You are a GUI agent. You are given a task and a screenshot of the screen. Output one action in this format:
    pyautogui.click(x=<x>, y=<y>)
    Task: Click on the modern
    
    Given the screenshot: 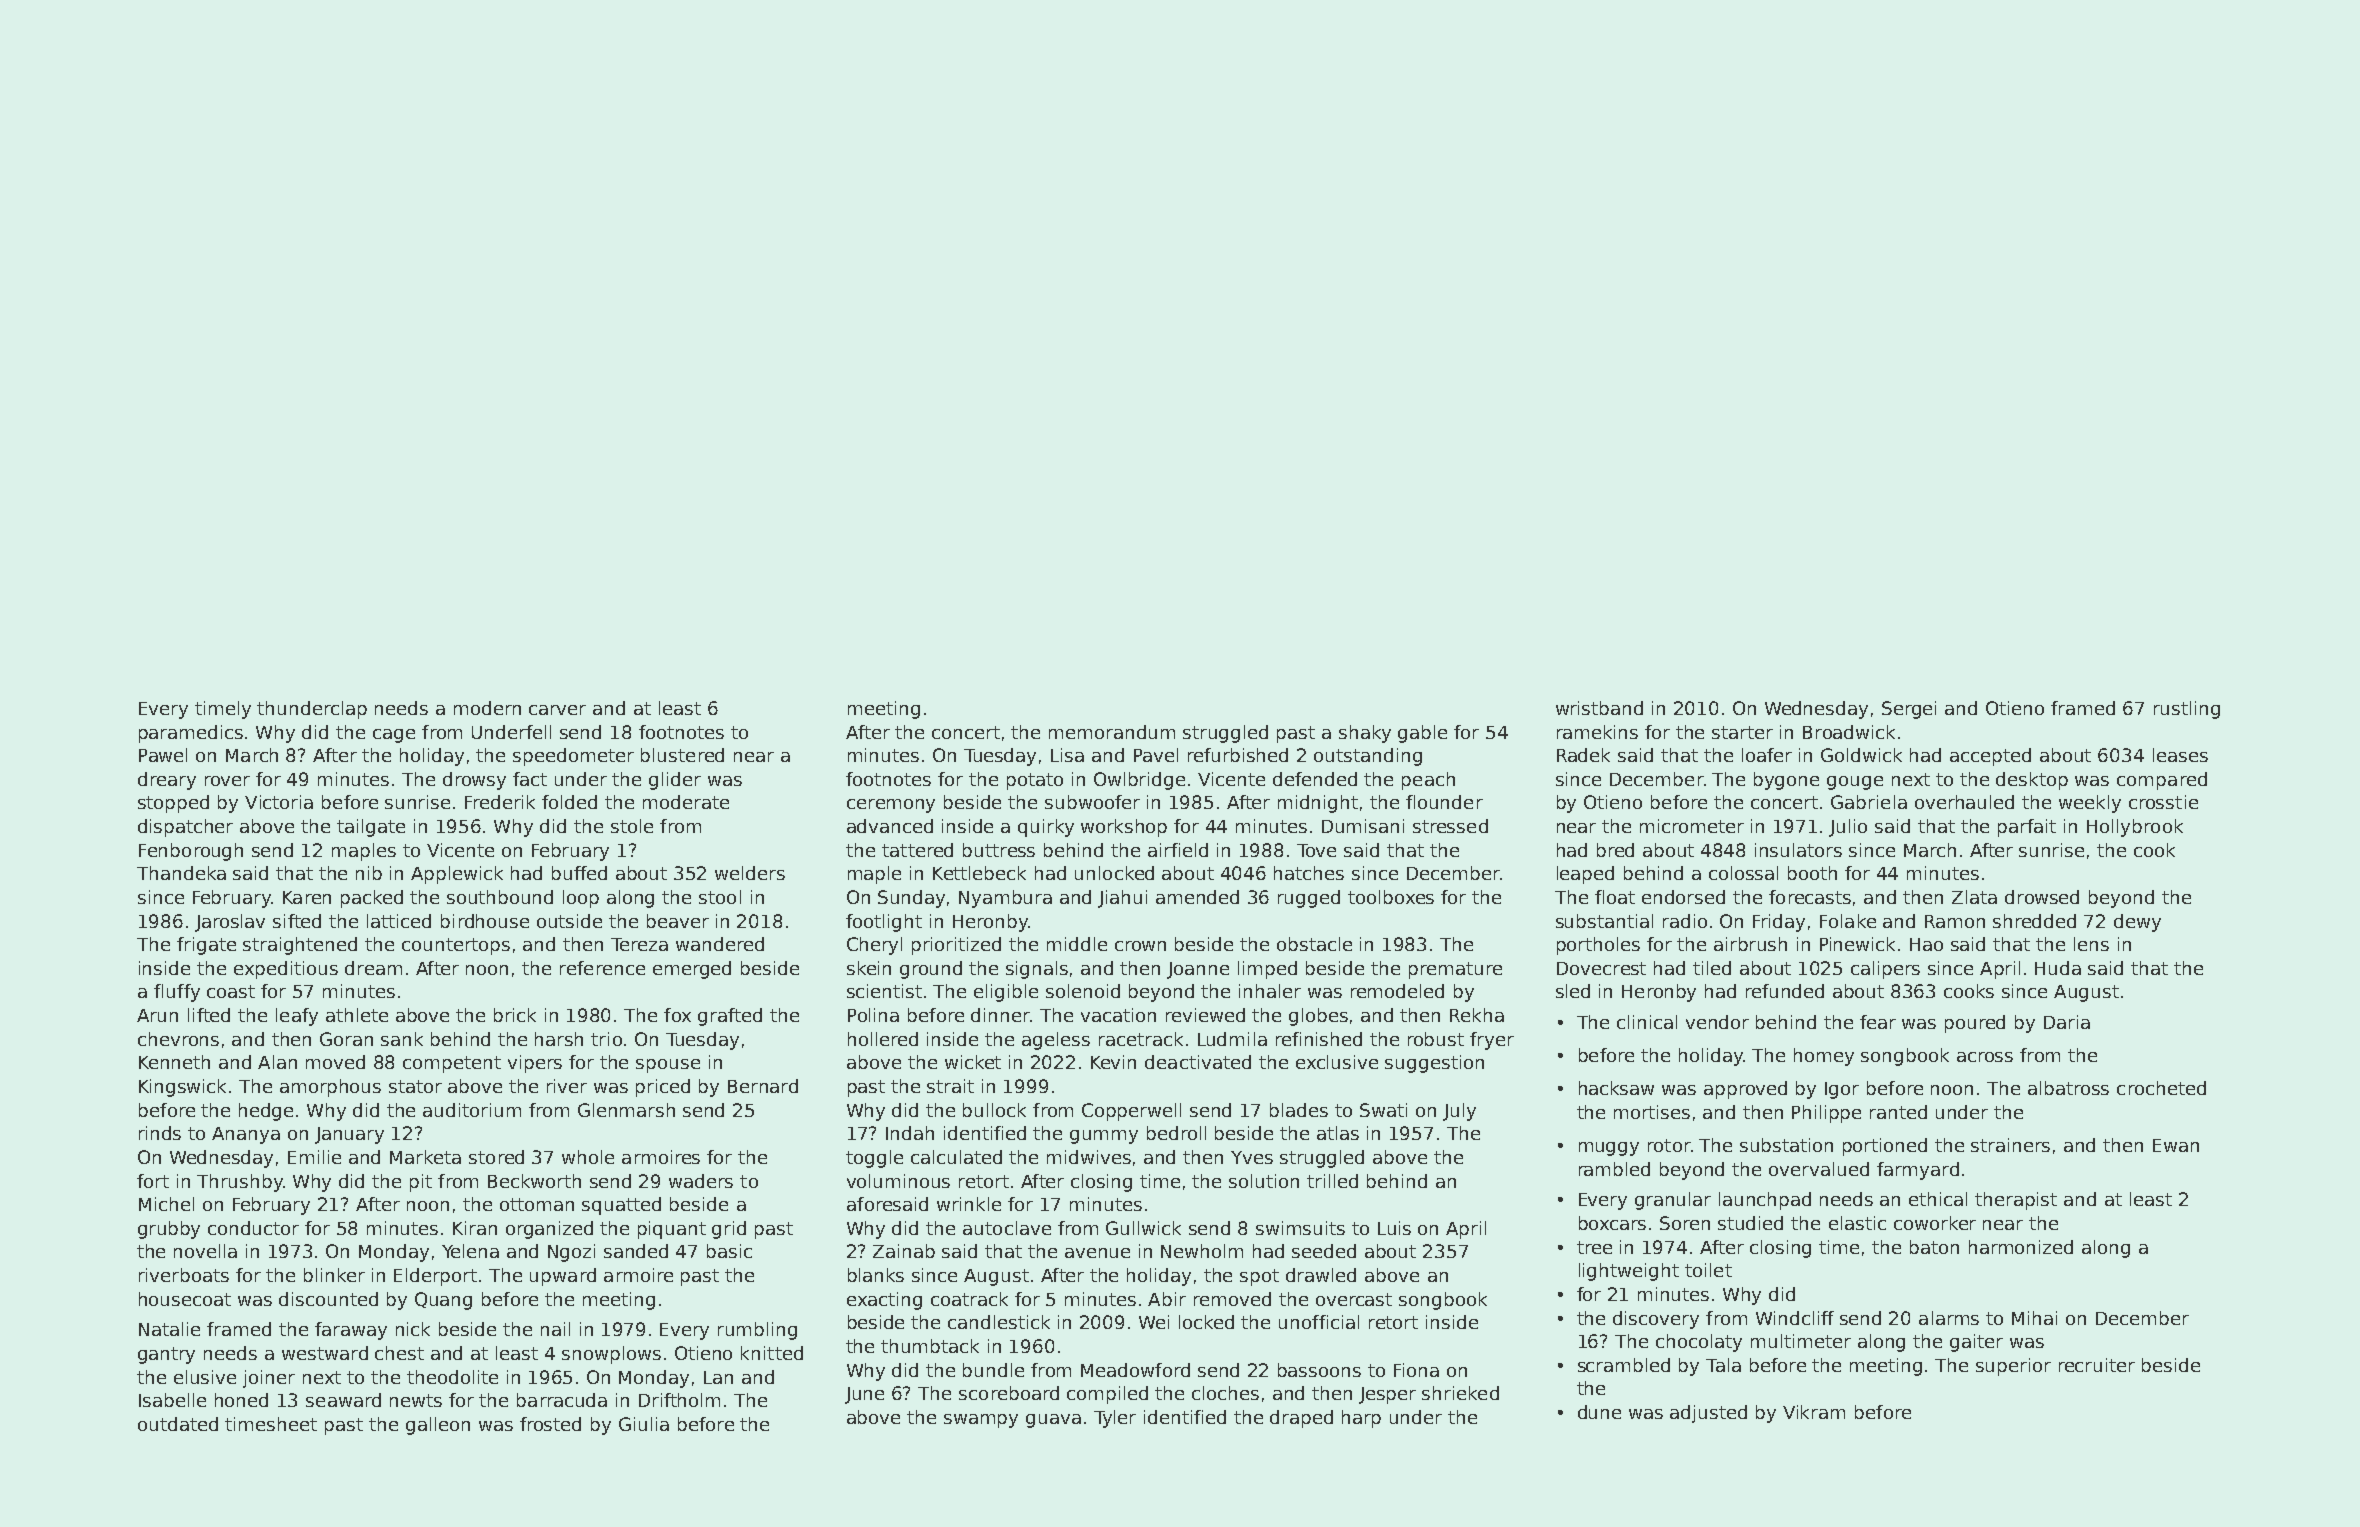 What is the action you would take?
    pyautogui.click(x=487, y=708)
